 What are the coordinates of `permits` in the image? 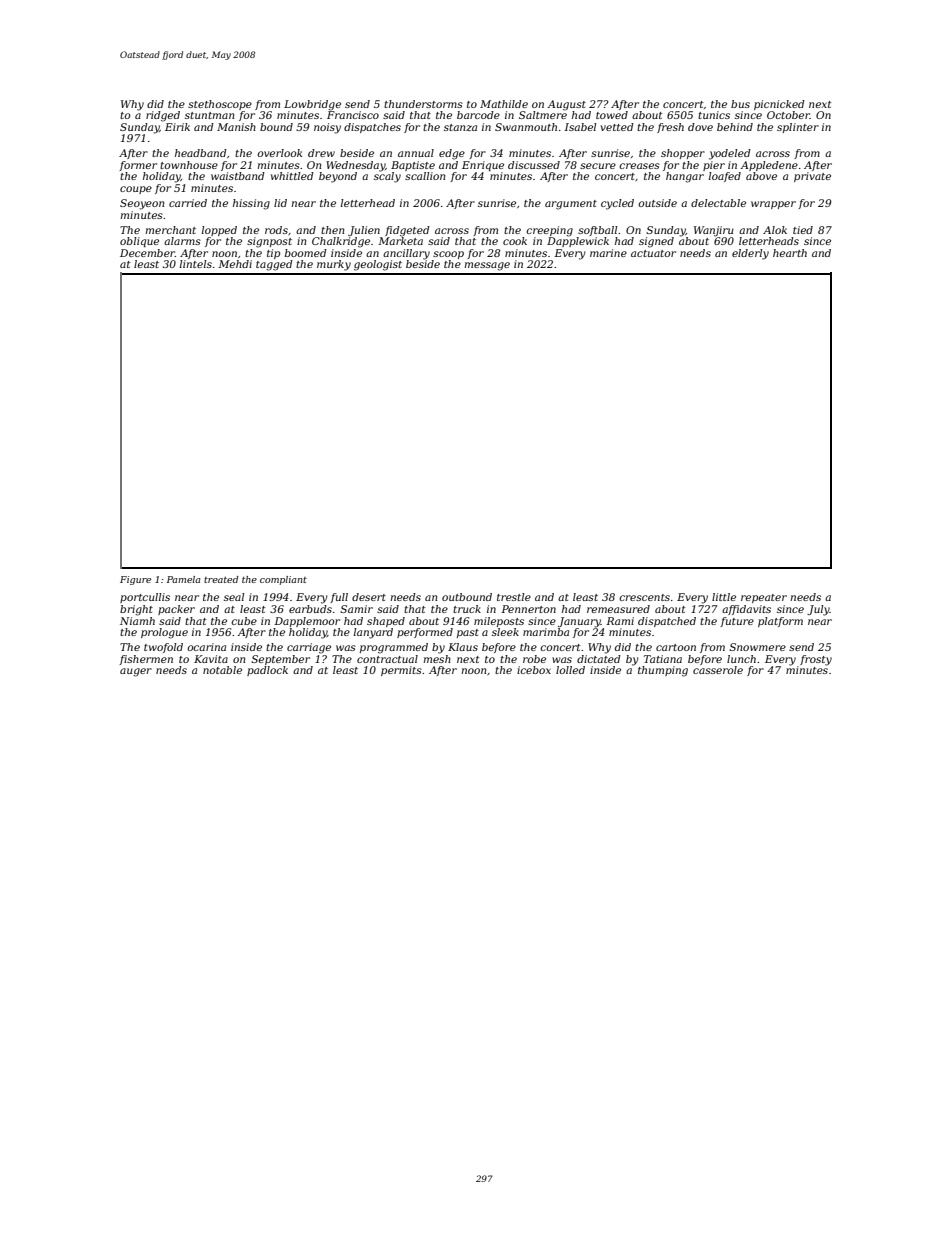 It's located at (401, 671).
